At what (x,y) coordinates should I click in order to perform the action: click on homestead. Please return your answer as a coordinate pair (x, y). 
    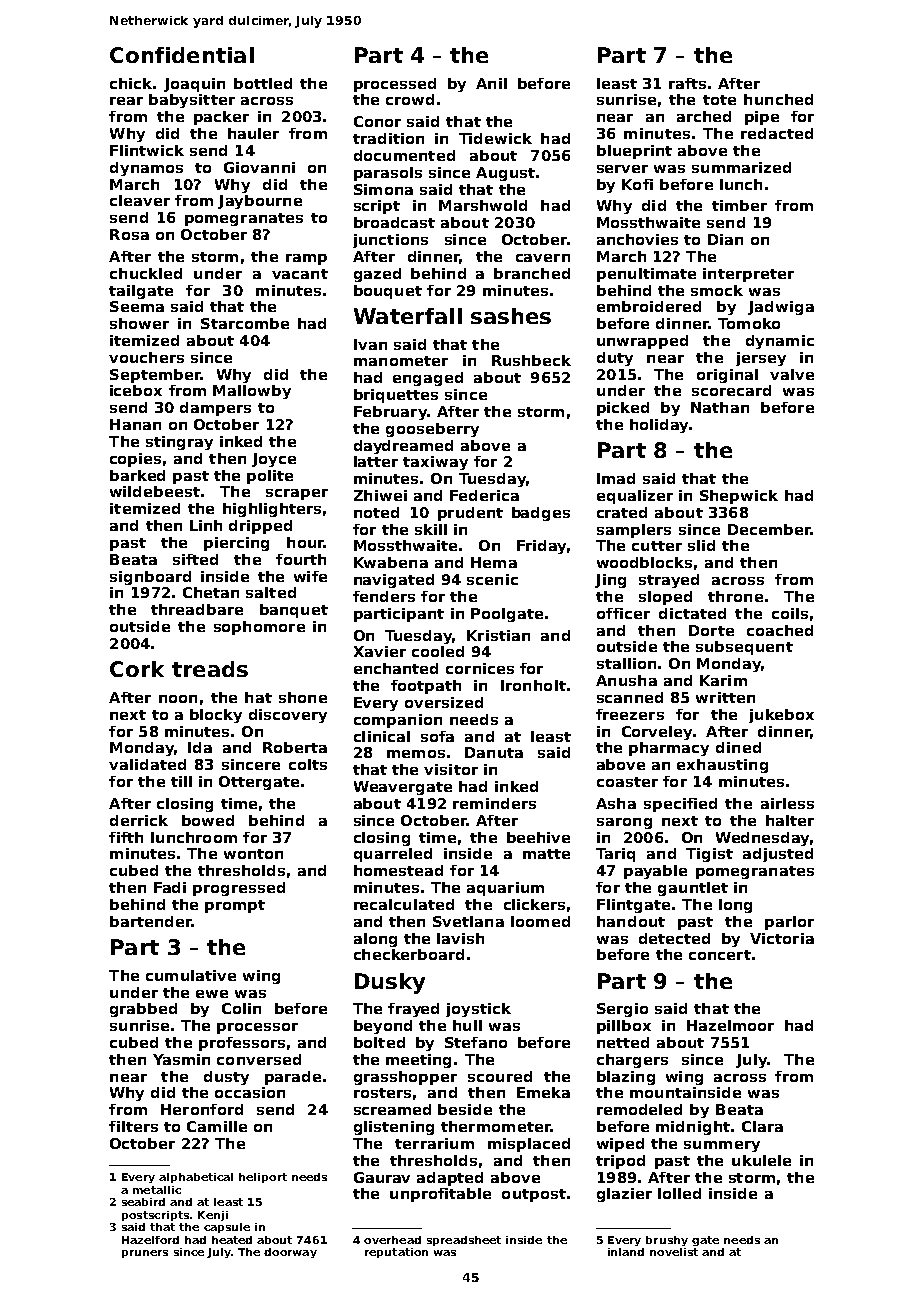
    Looking at the image, I should click on (398, 870).
